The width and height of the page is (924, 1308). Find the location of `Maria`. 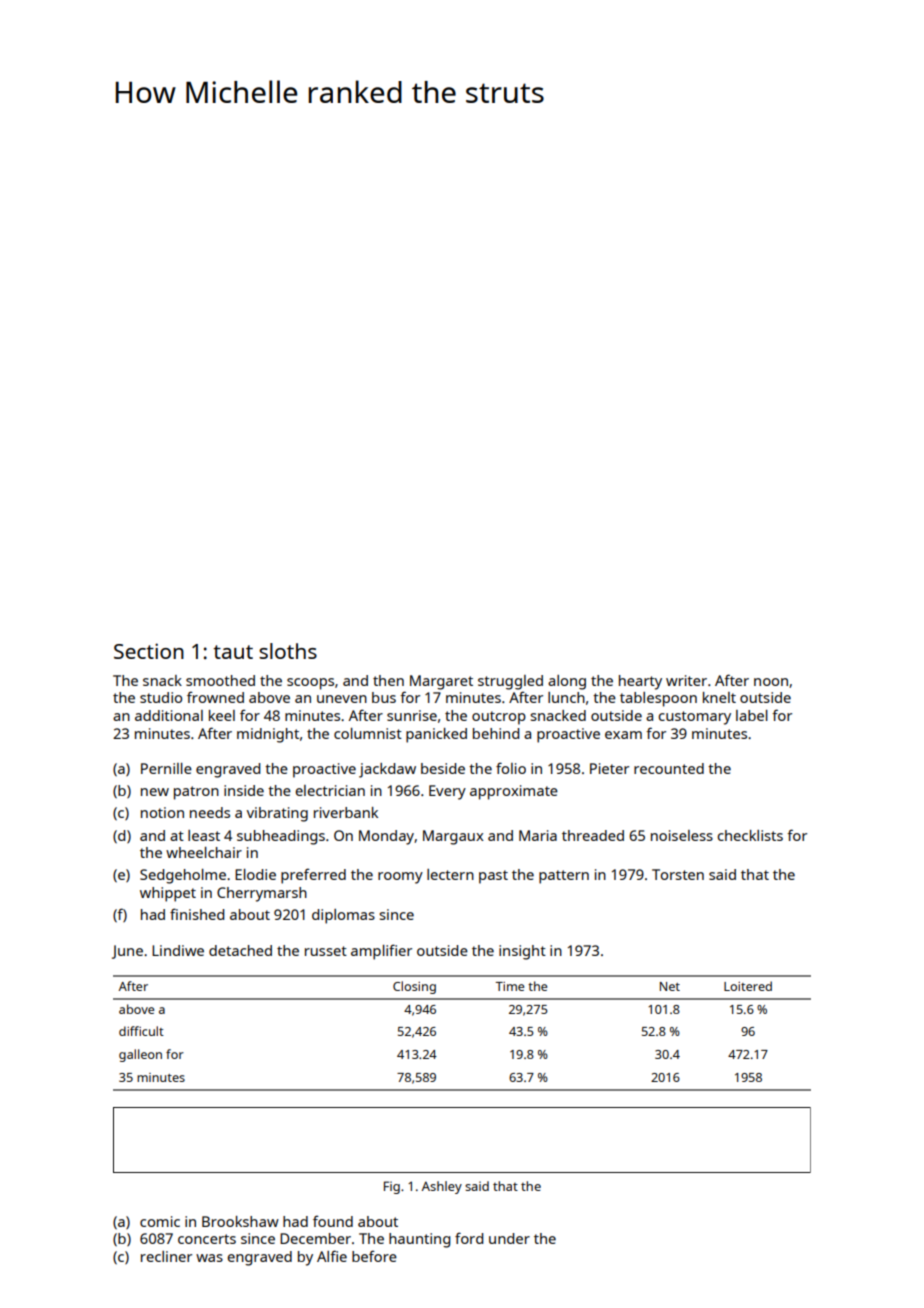

Maria is located at coordinates (538, 835).
